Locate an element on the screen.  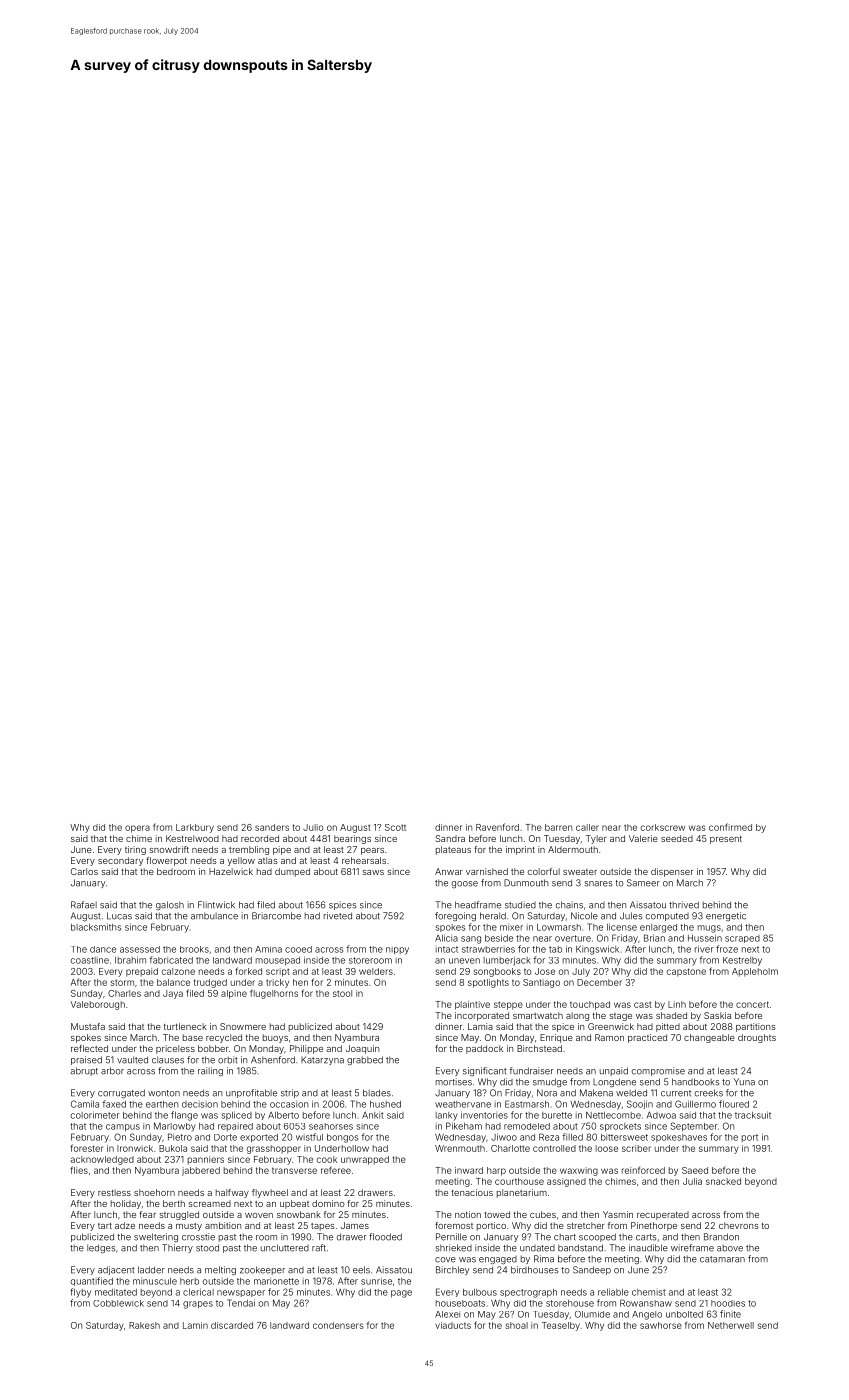
present is located at coordinates (726, 840).
